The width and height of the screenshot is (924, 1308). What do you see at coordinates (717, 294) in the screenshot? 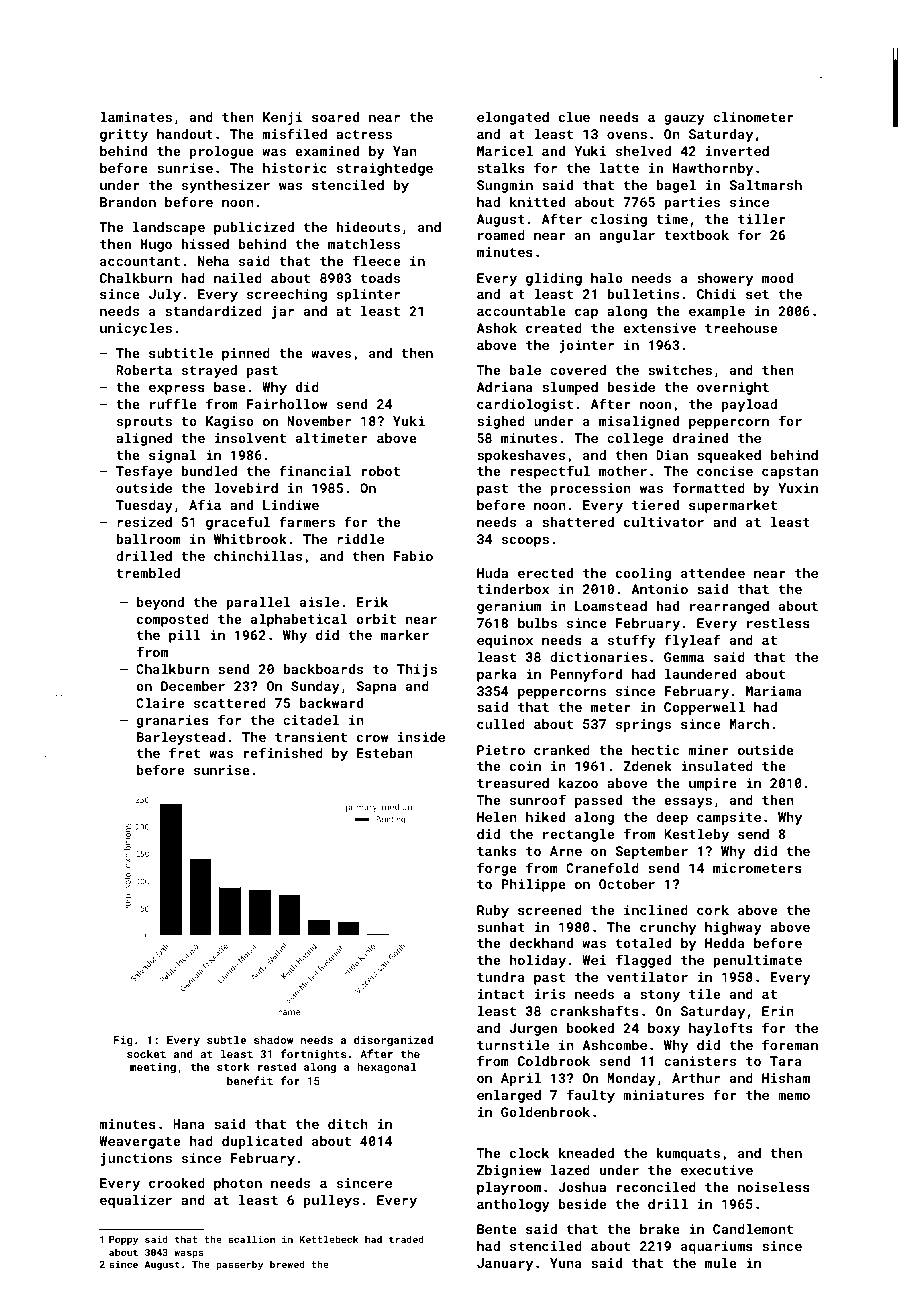
I see `Chidi` at bounding box center [717, 294].
